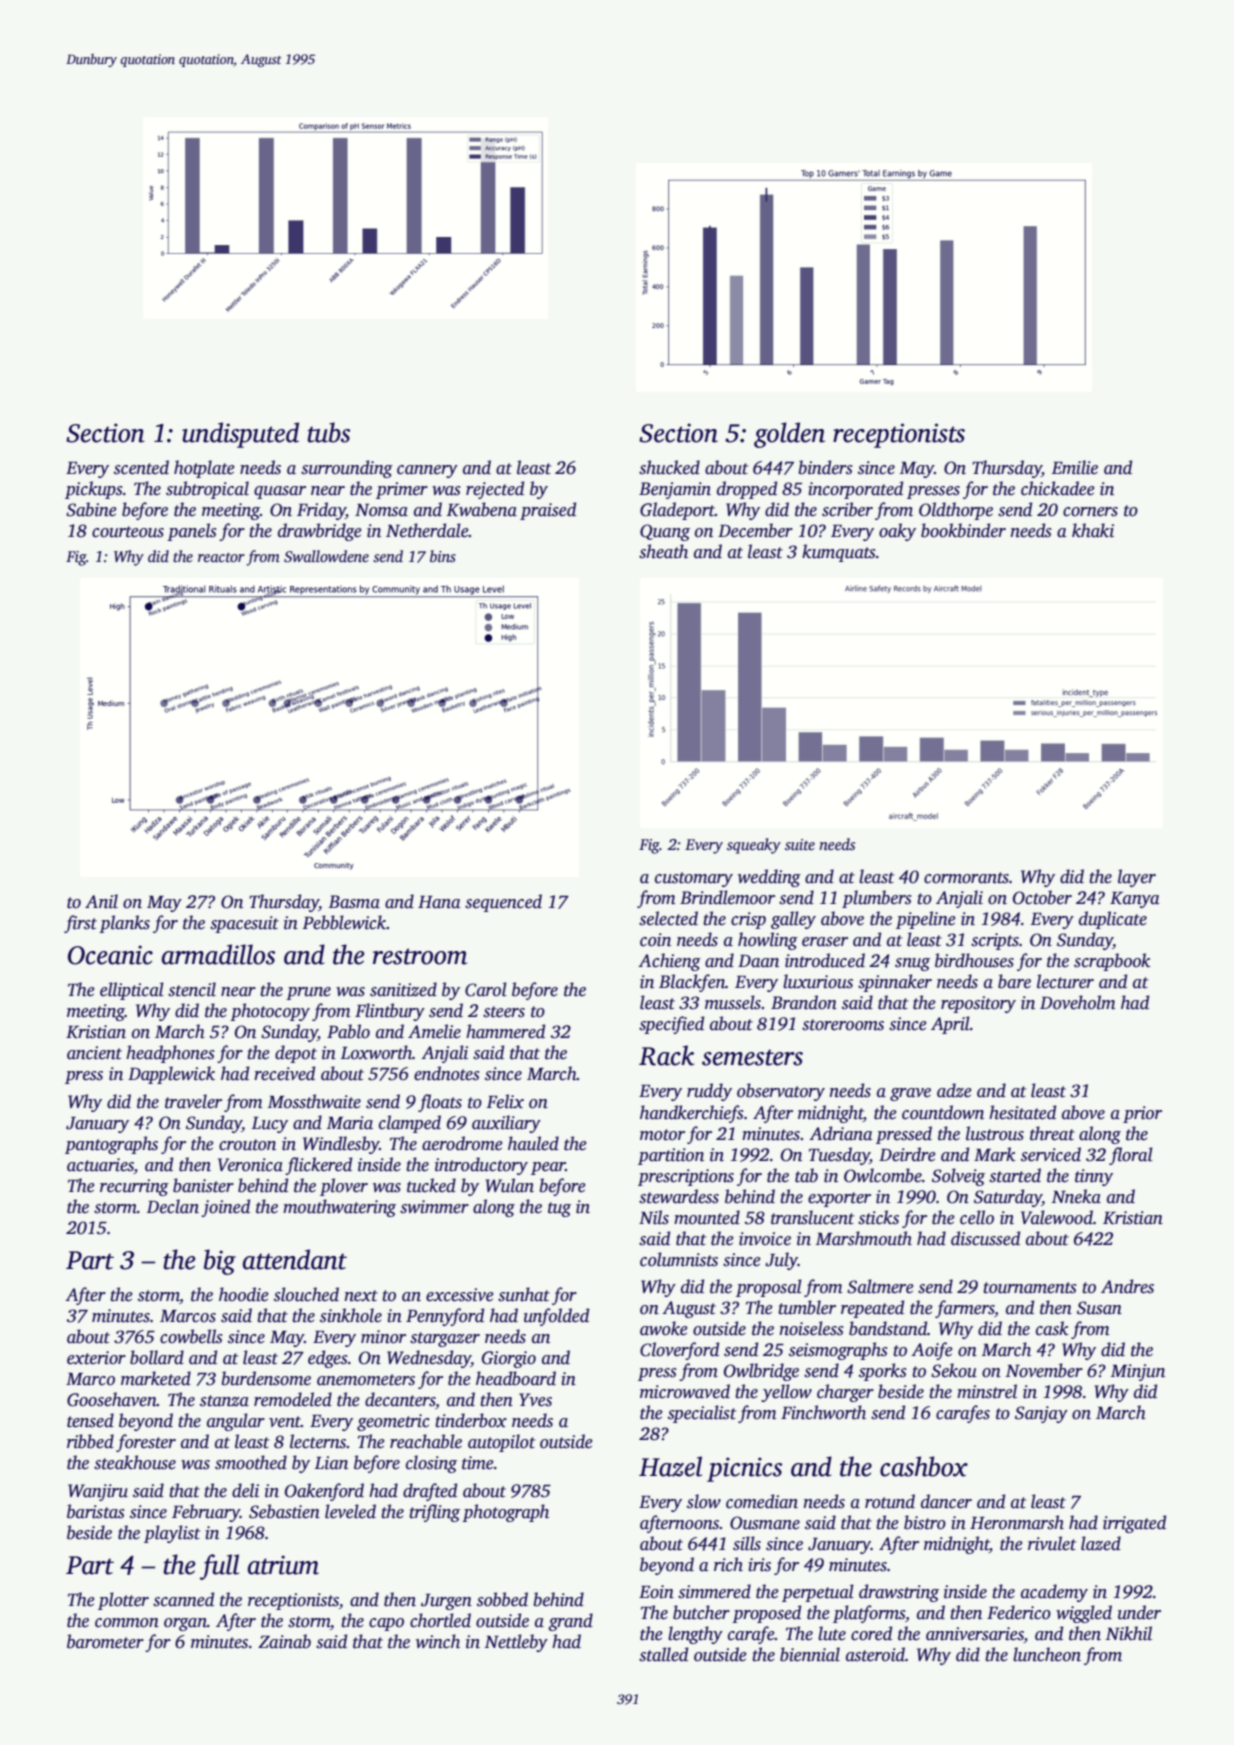 Image resolution: width=1234 pixels, height=1745 pixels. Describe the element at coordinates (94, 490) in the screenshot. I see `pickups` at that location.
